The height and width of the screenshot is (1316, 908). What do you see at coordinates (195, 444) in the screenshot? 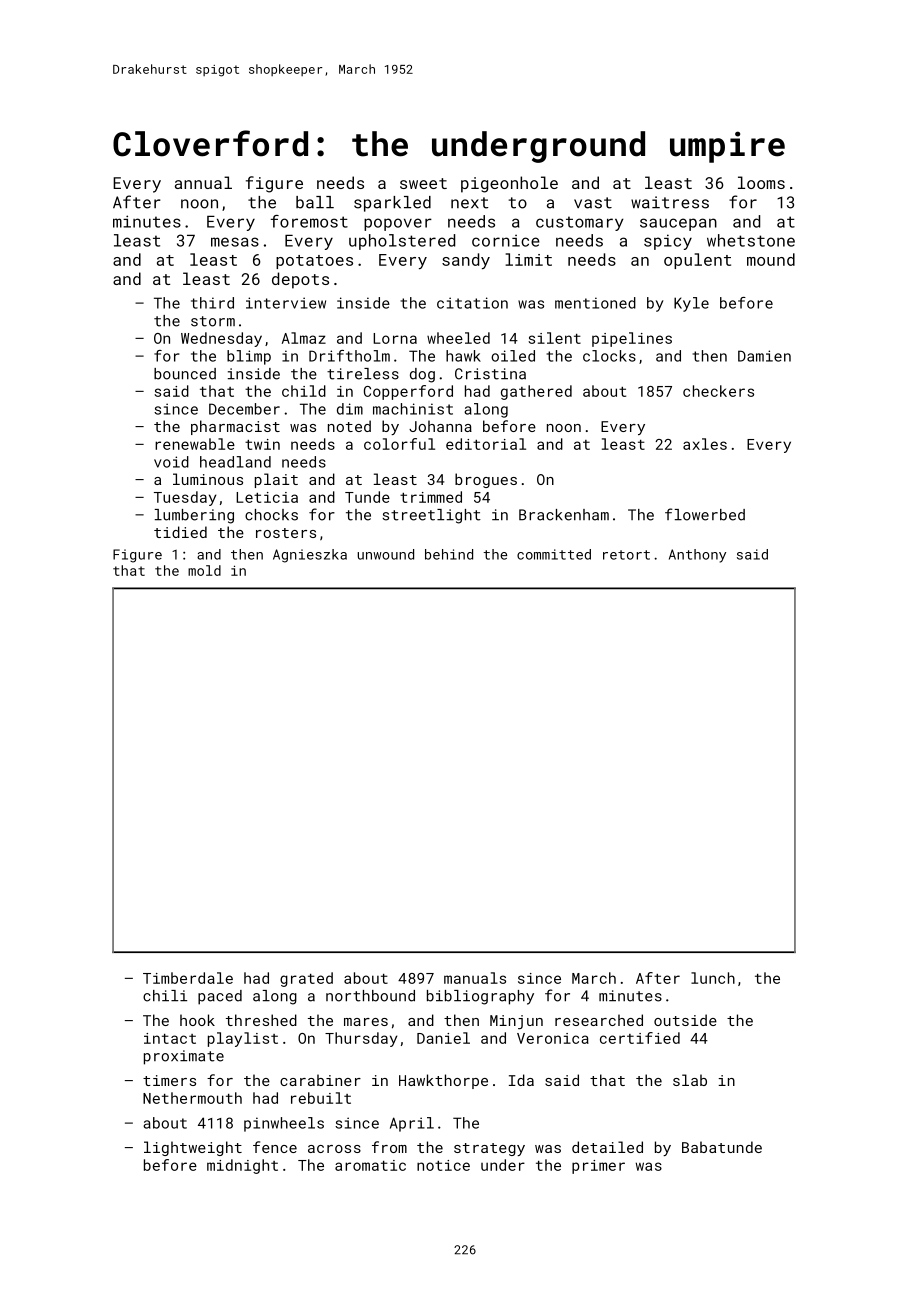
I see `renewable` at bounding box center [195, 444].
